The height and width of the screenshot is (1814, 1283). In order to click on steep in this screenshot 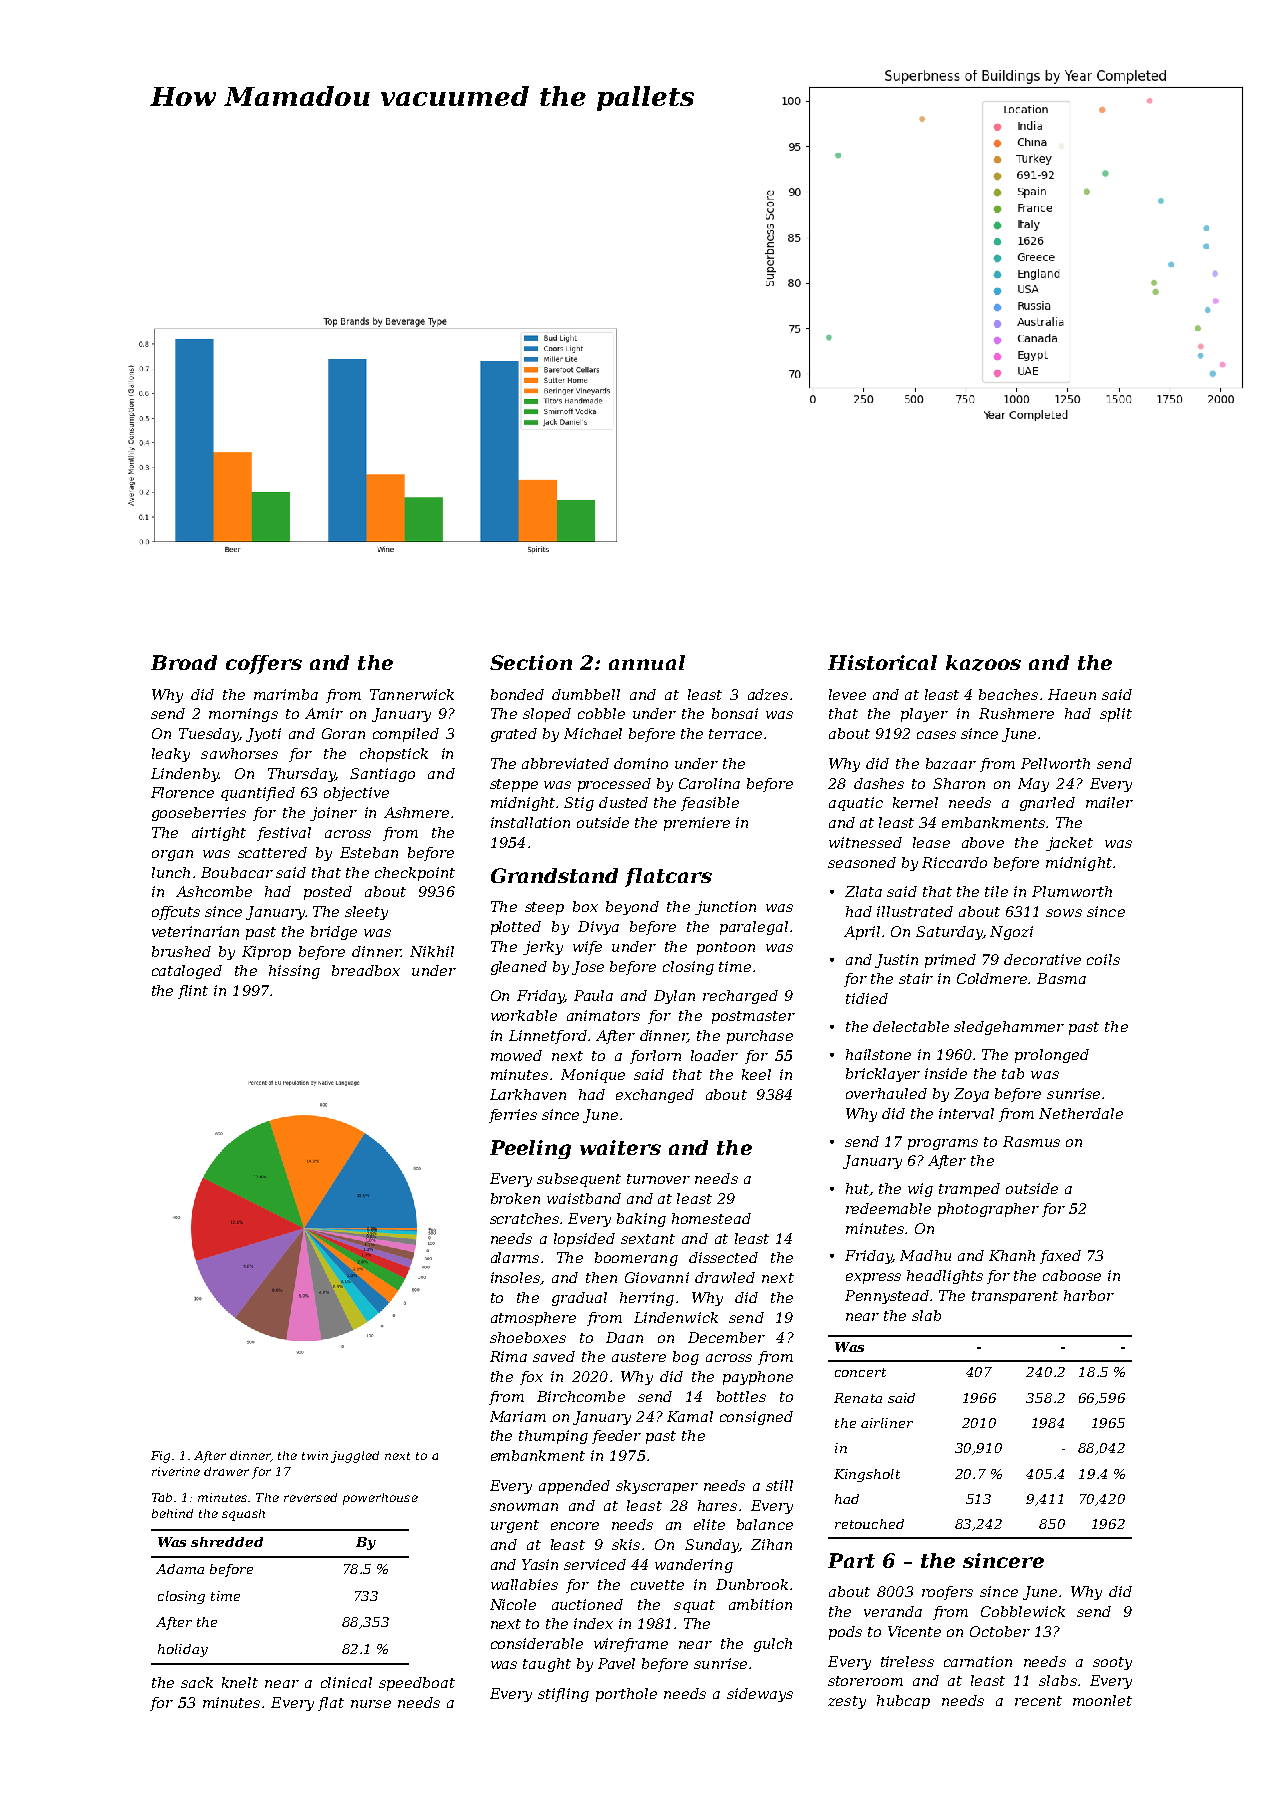, I will do `click(544, 908)`.
